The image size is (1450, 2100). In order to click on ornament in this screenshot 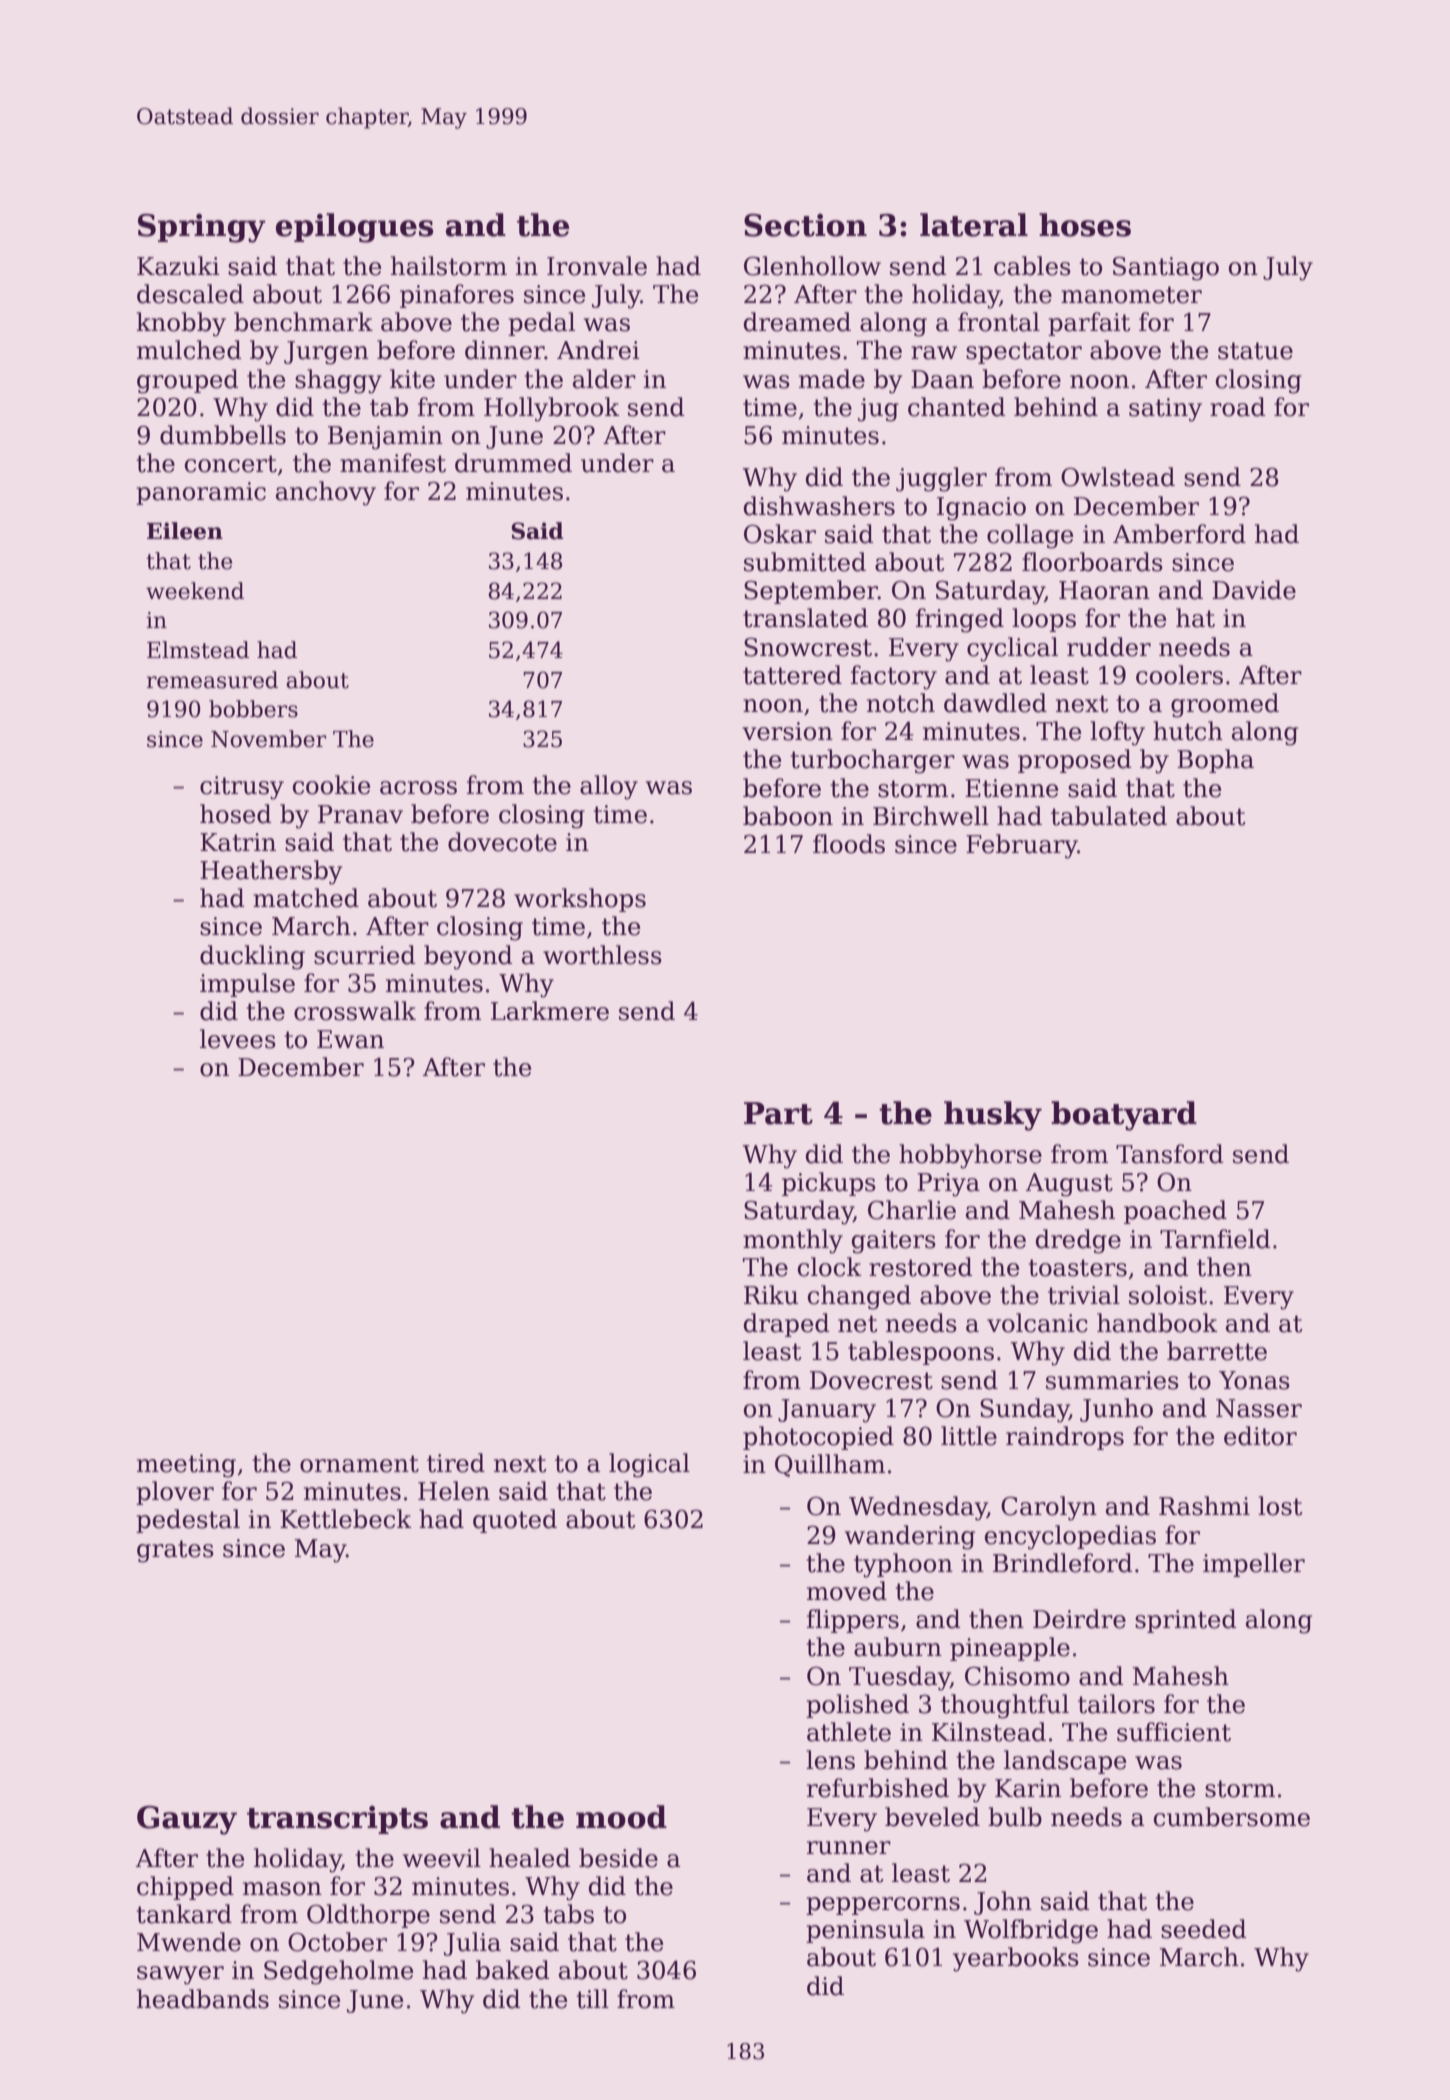, I will do `click(359, 1464)`.
